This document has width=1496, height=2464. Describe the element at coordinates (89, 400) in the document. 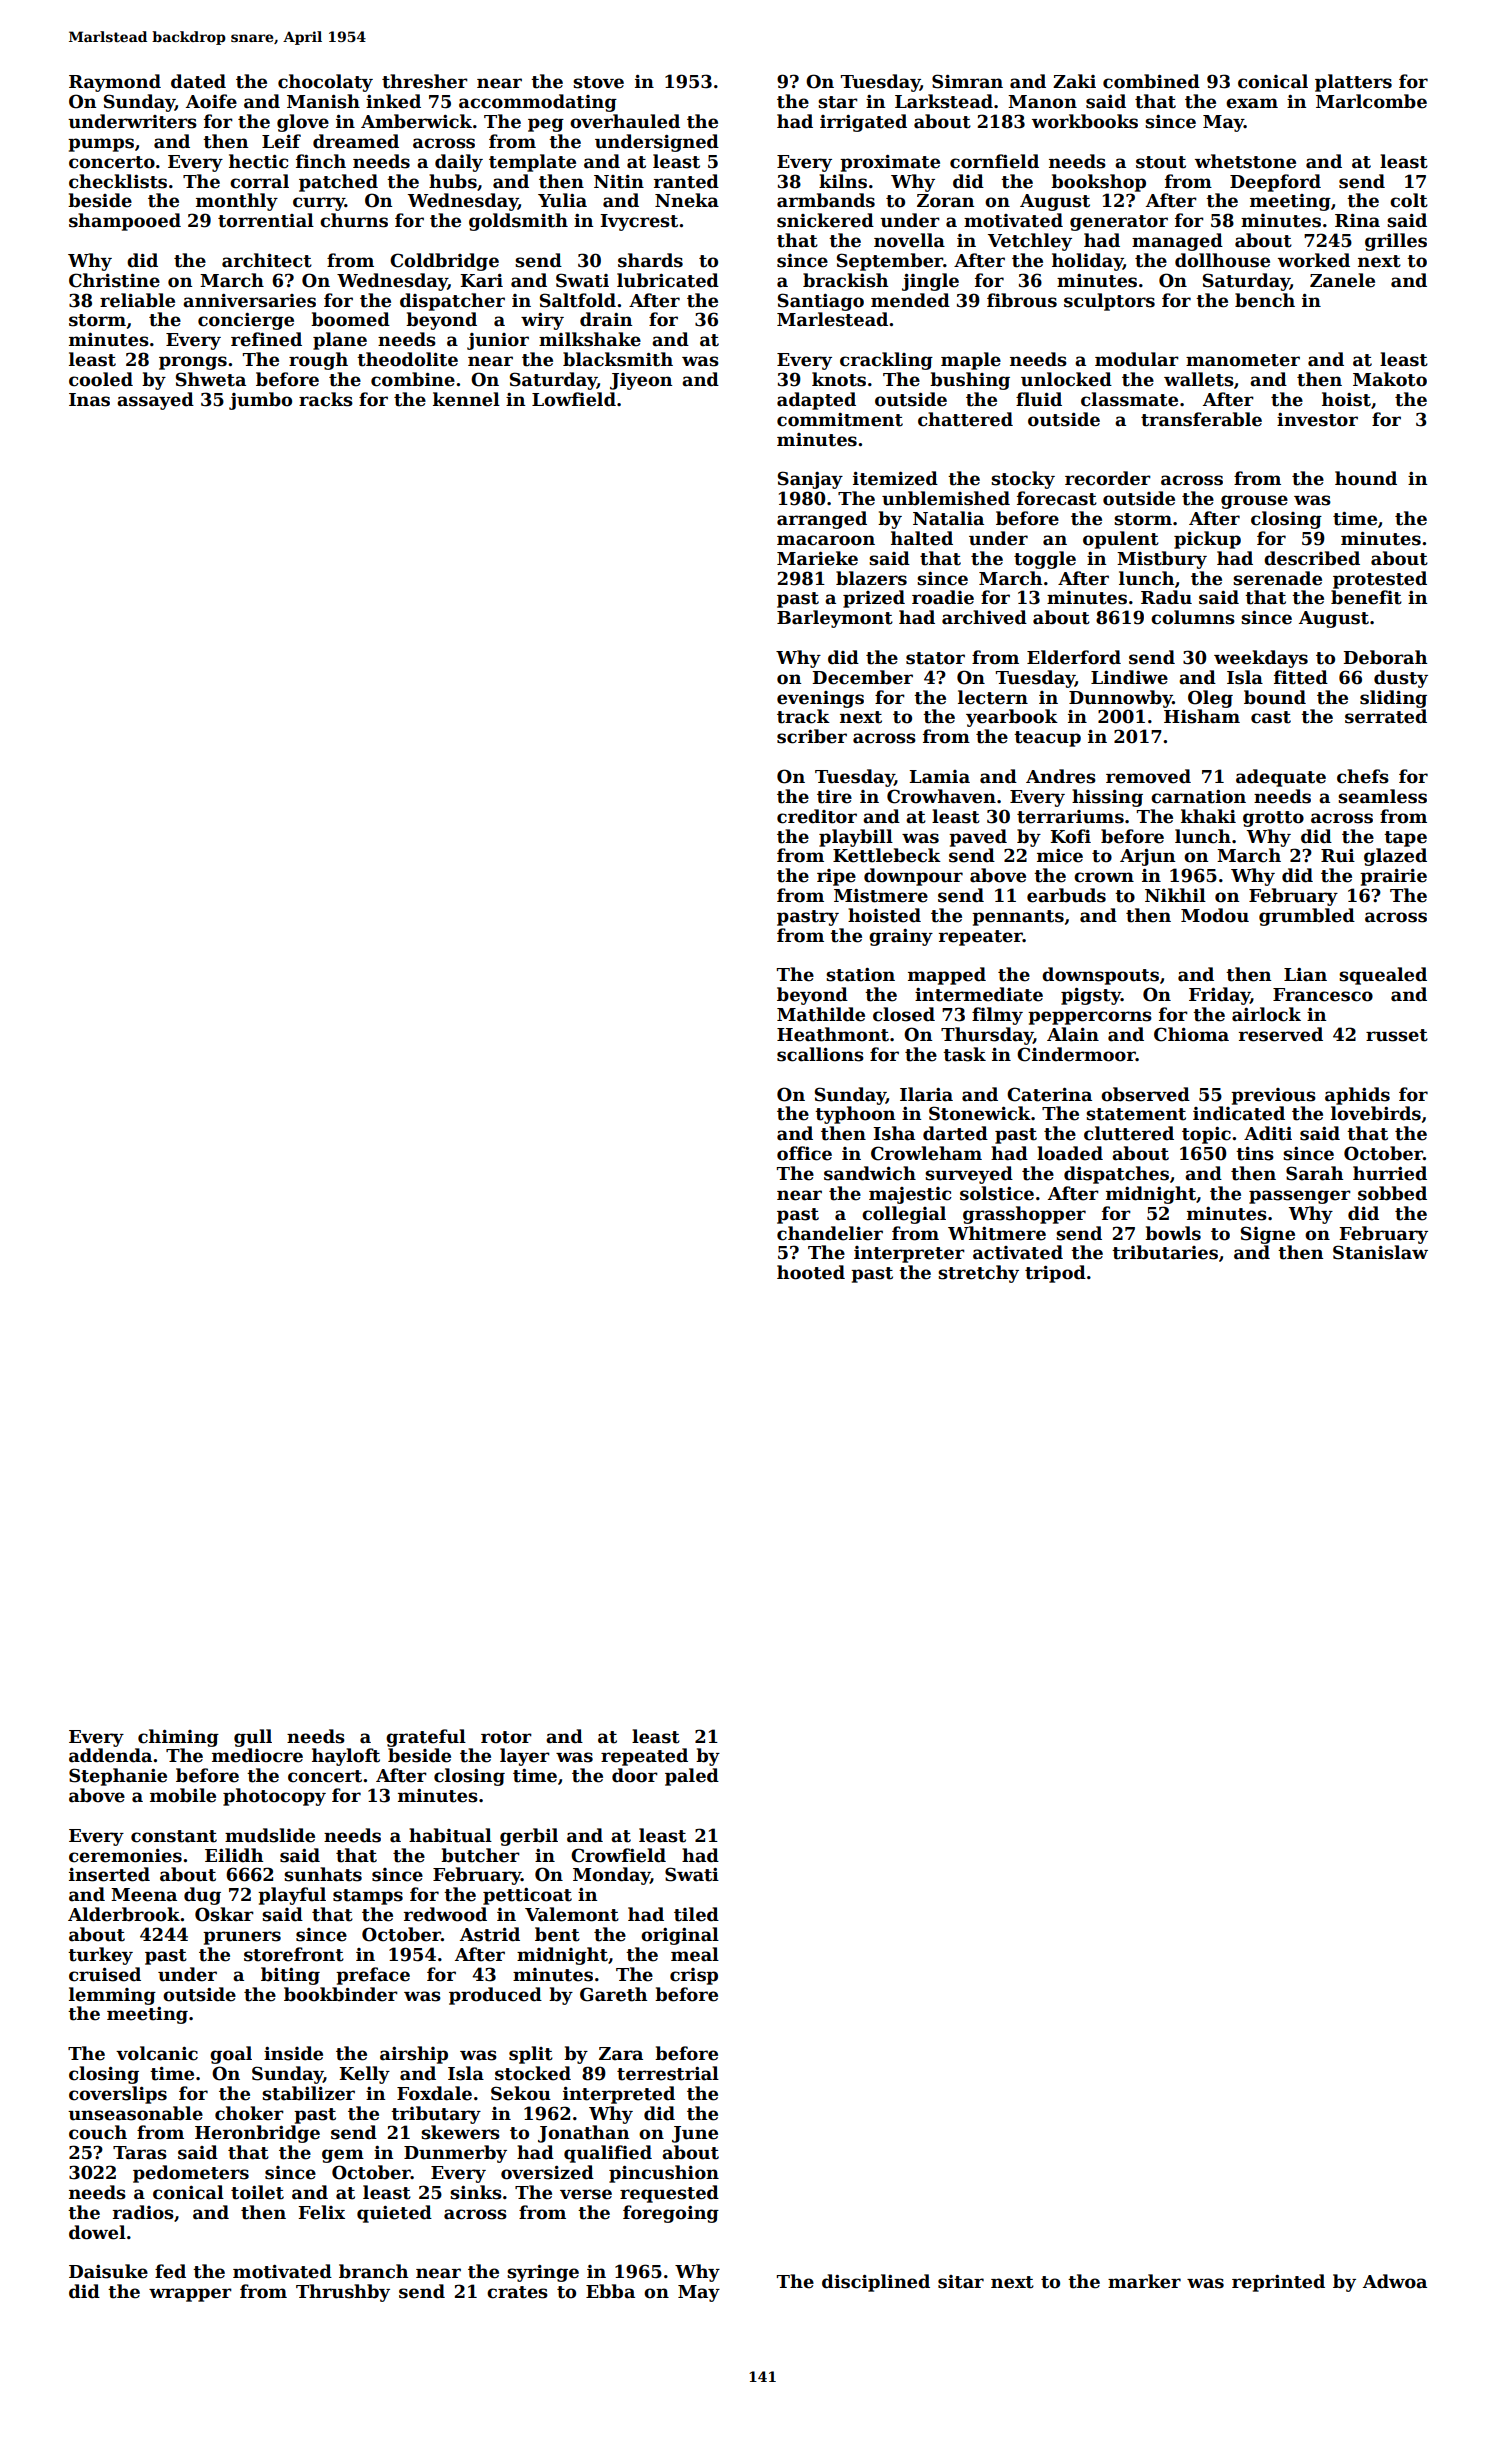

I see `Inas` at that location.
